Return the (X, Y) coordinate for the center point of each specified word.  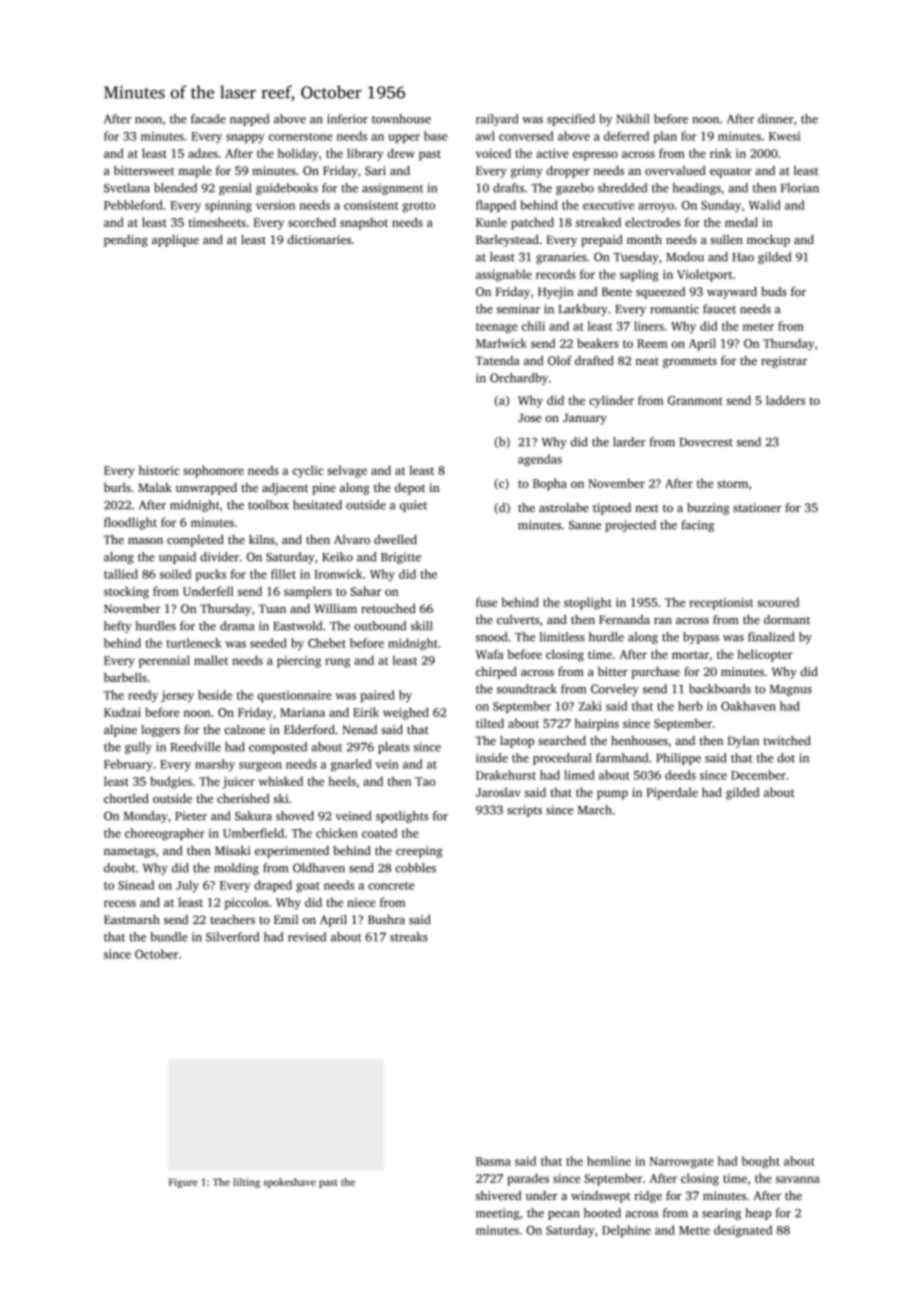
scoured (778, 602)
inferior (347, 119)
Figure (183, 1183)
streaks (409, 937)
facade (208, 119)
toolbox (268, 505)
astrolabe (564, 507)
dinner (776, 119)
